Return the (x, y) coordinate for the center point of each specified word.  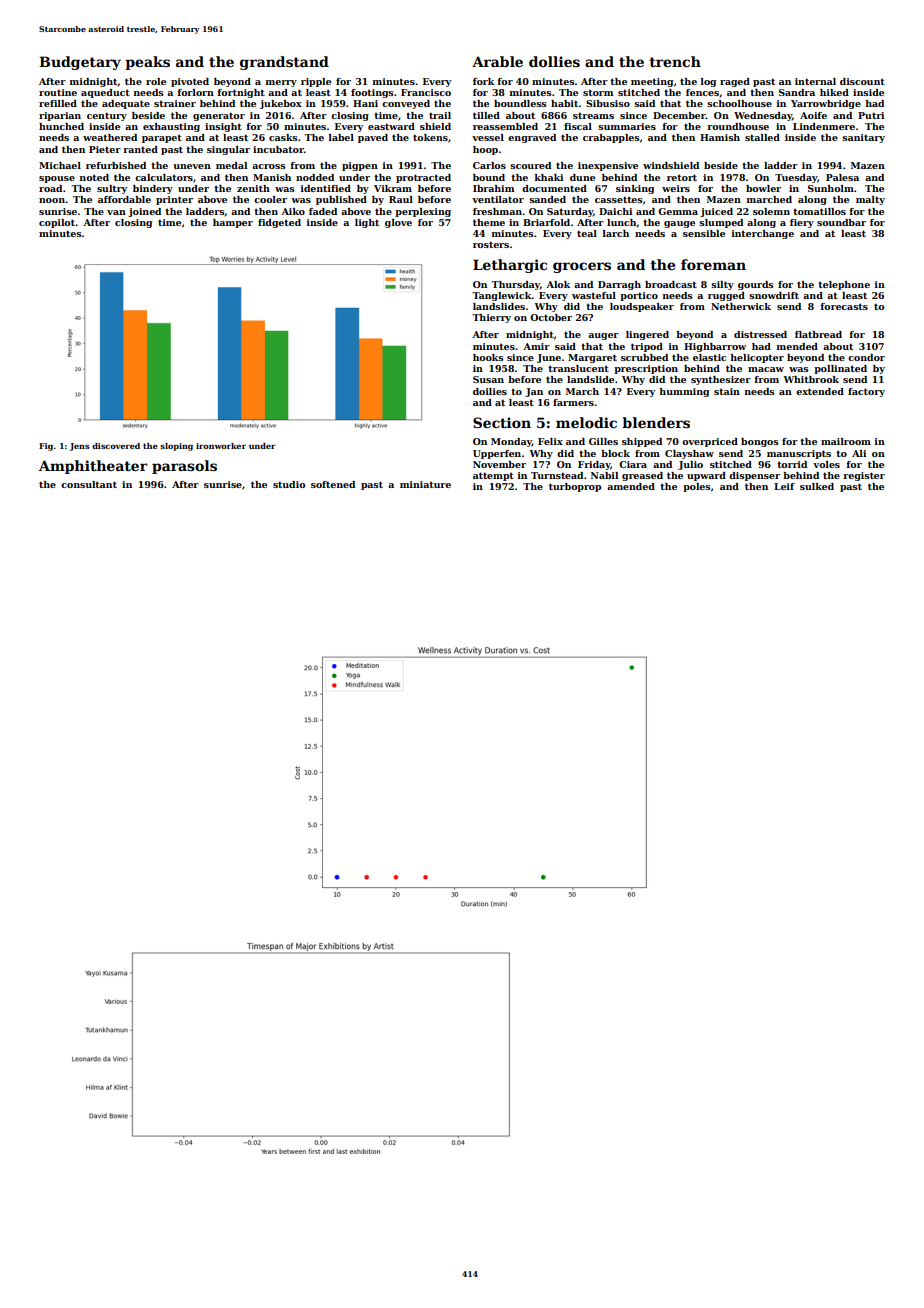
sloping (176, 447)
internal (815, 81)
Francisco (426, 92)
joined (144, 212)
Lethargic (510, 266)
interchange (763, 234)
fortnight (241, 93)
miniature (425, 484)
